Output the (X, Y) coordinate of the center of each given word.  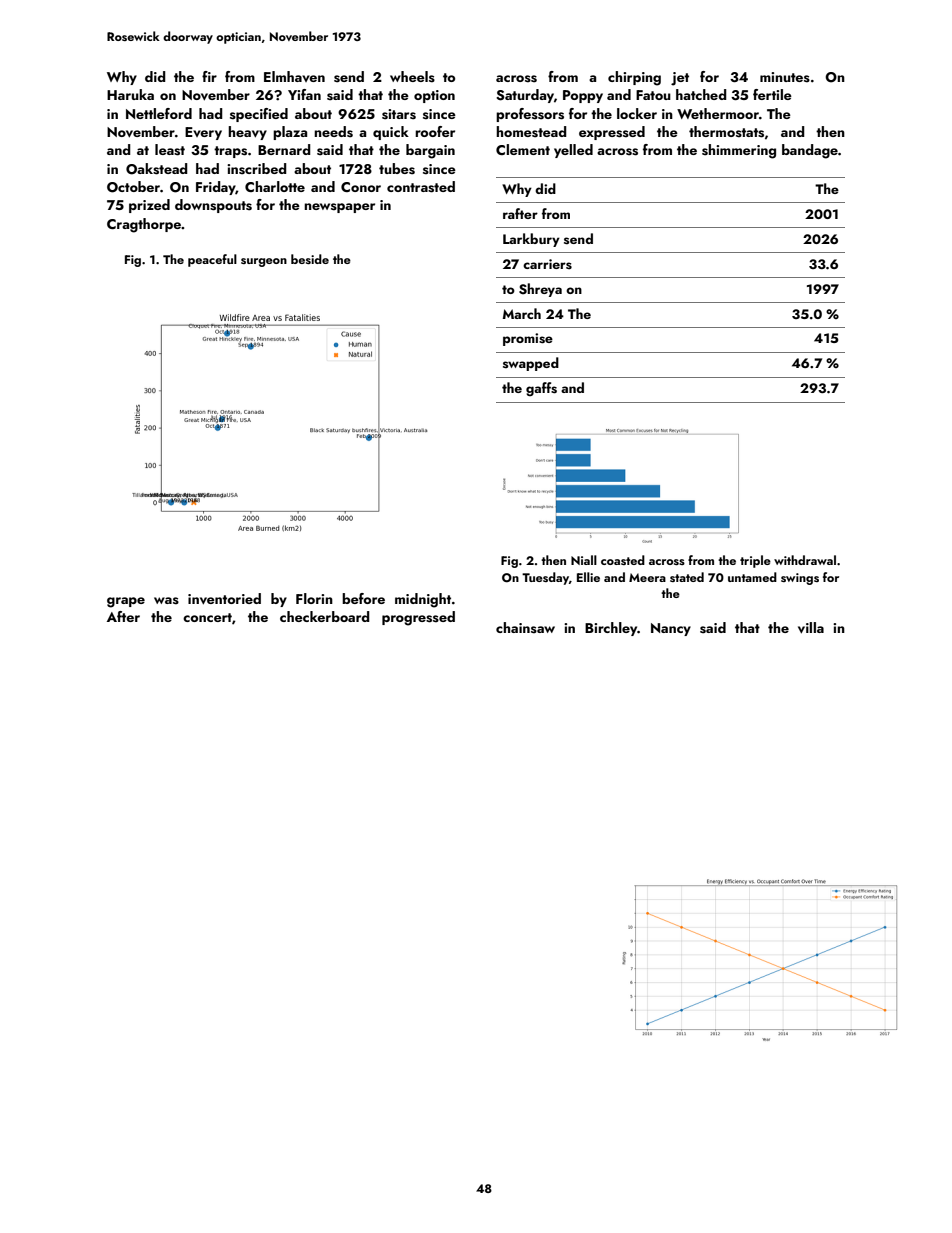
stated (687, 577)
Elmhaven (294, 76)
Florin (314, 598)
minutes (785, 77)
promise (528, 339)
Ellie (588, 577)
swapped (531, 364)
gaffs (541, 389)
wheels (412, 77)
